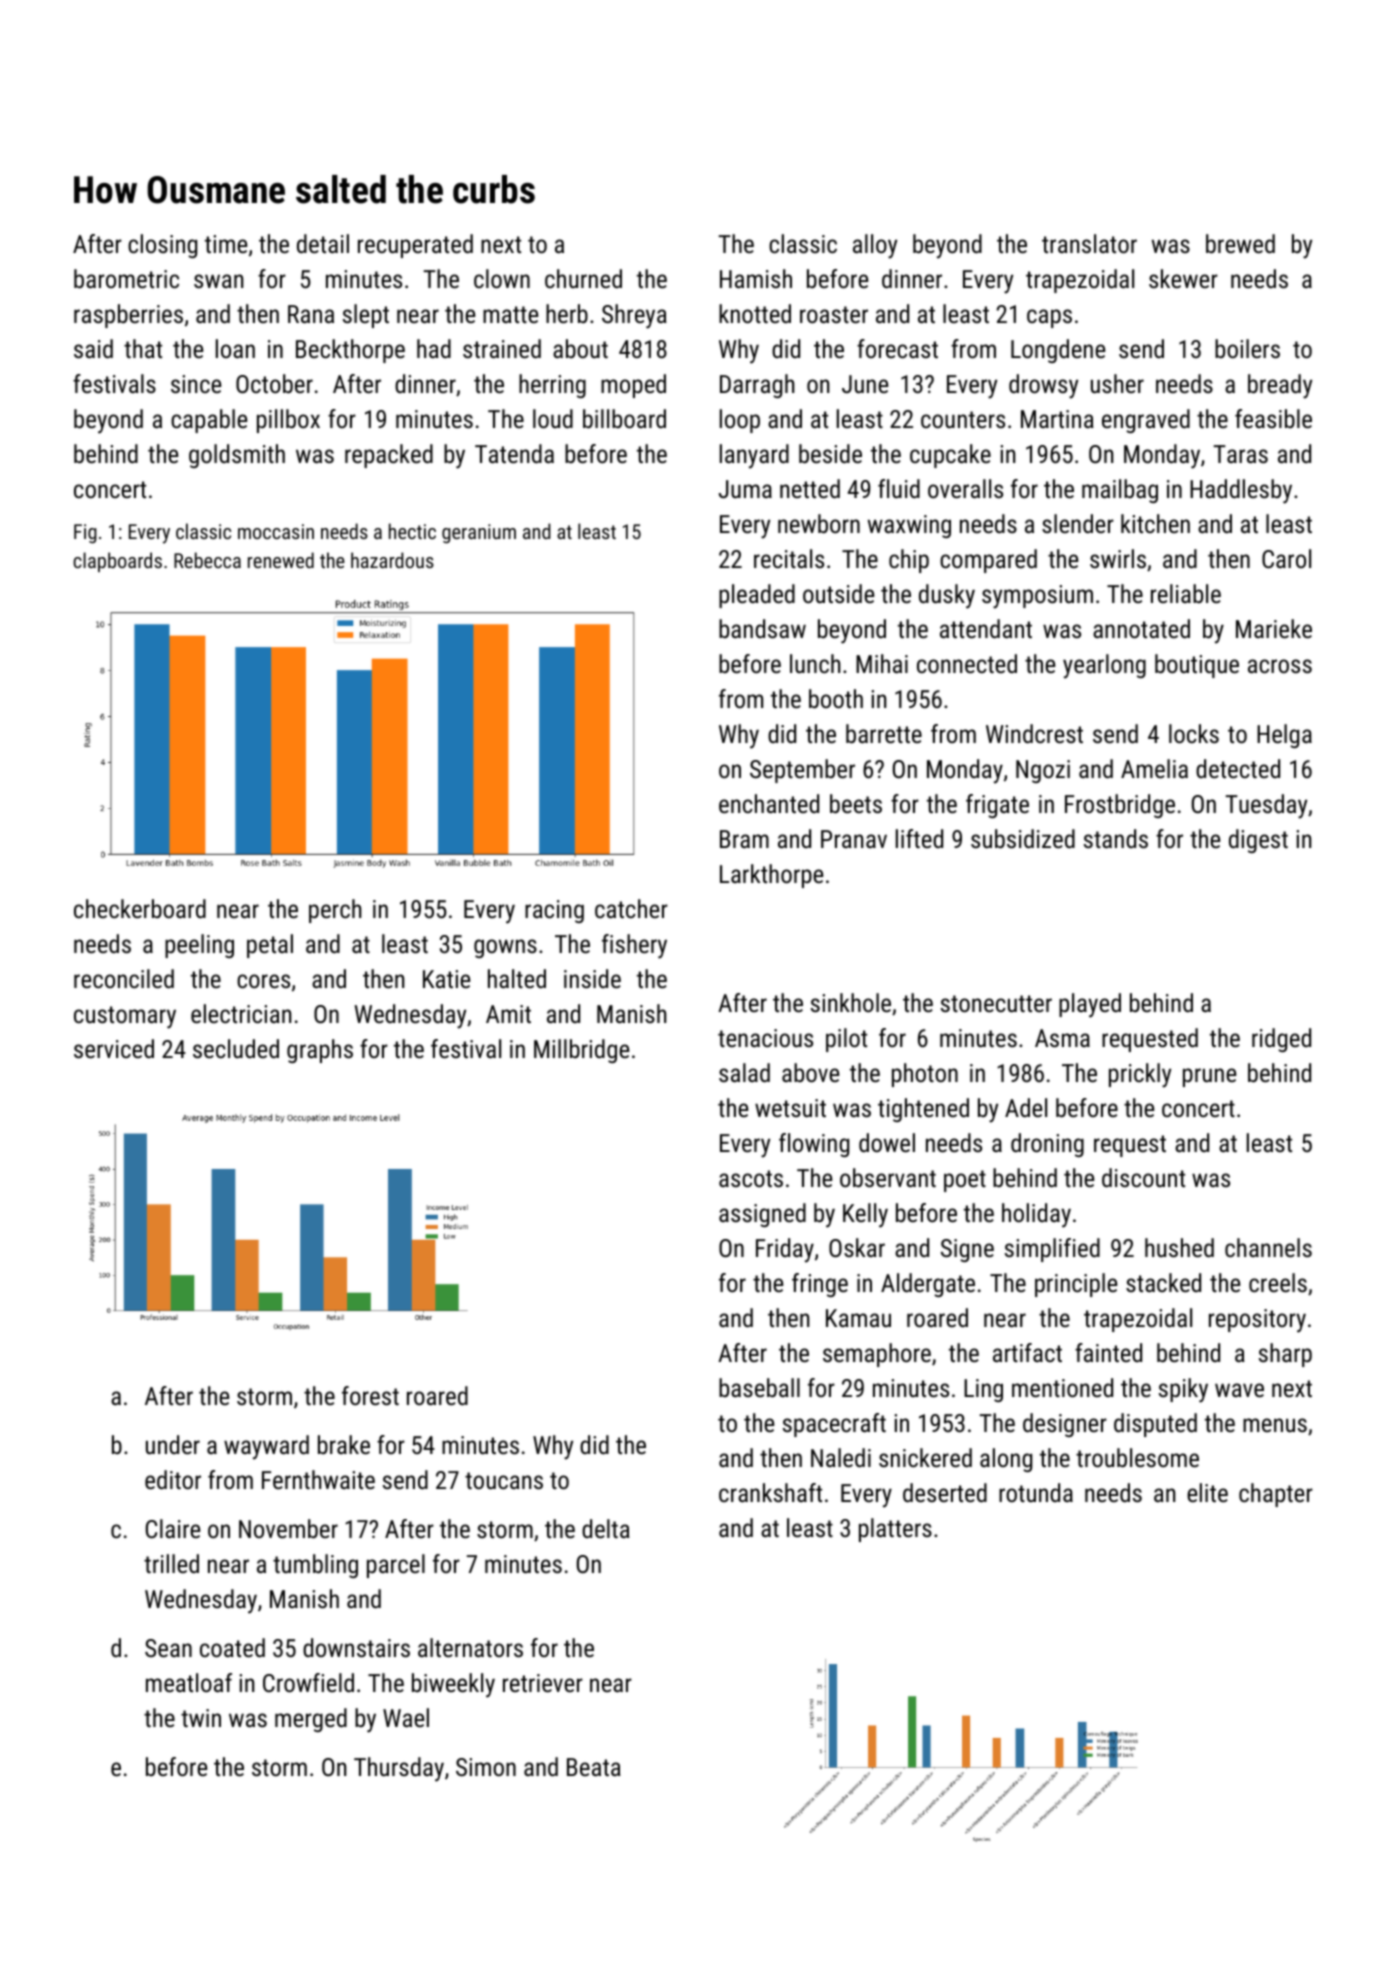 This document has height=1969, width=1386. Describe the element at coordinates (226, 244) in the document. I see `time` at that location.
